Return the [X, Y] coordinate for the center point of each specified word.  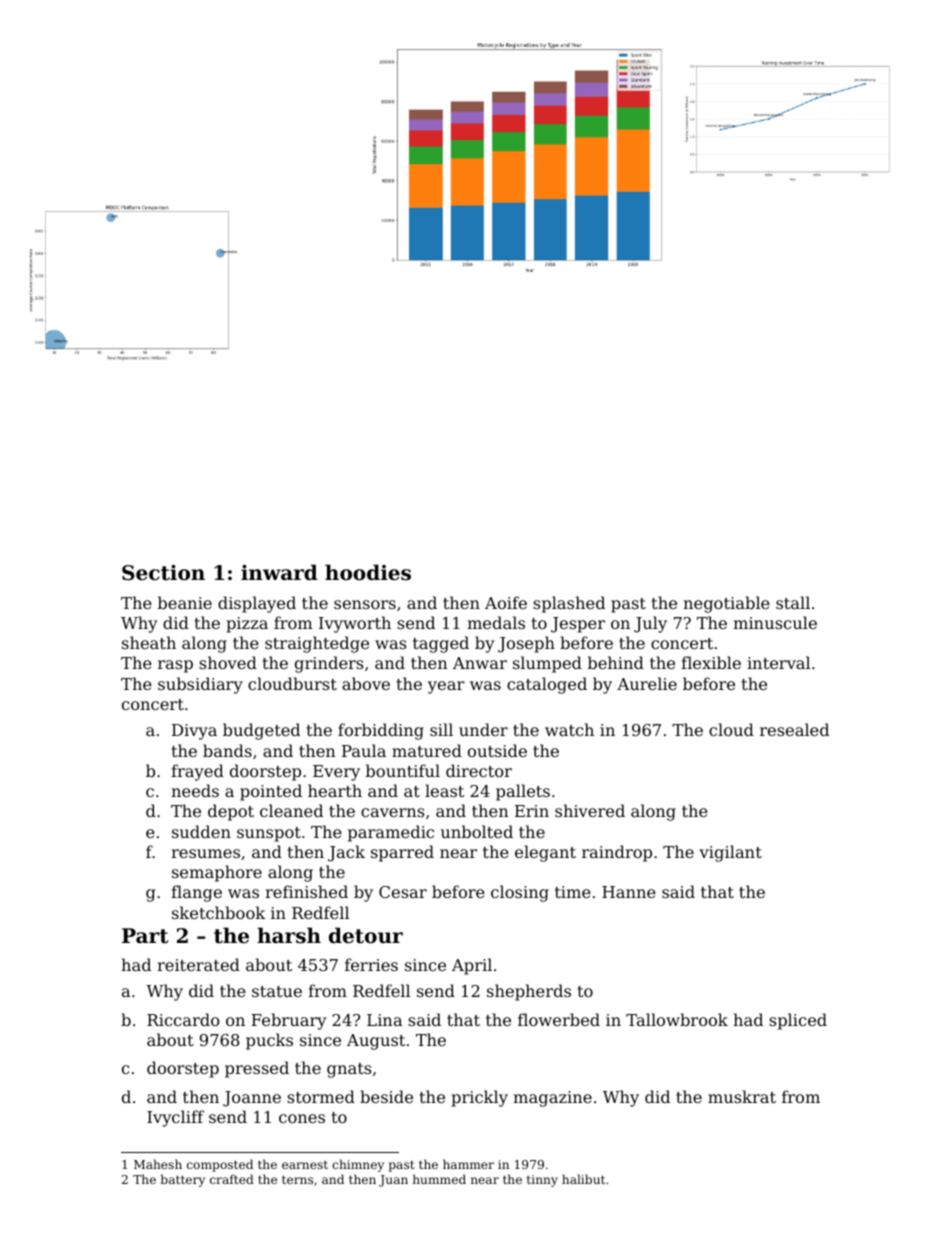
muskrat [742, 1096]
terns [297, 1179]
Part [145, 936]
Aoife [506, 602]
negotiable [726, 604]
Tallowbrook [677, 1019]
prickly [479, 1098]
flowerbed [559, 1019]
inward [279, 572]
